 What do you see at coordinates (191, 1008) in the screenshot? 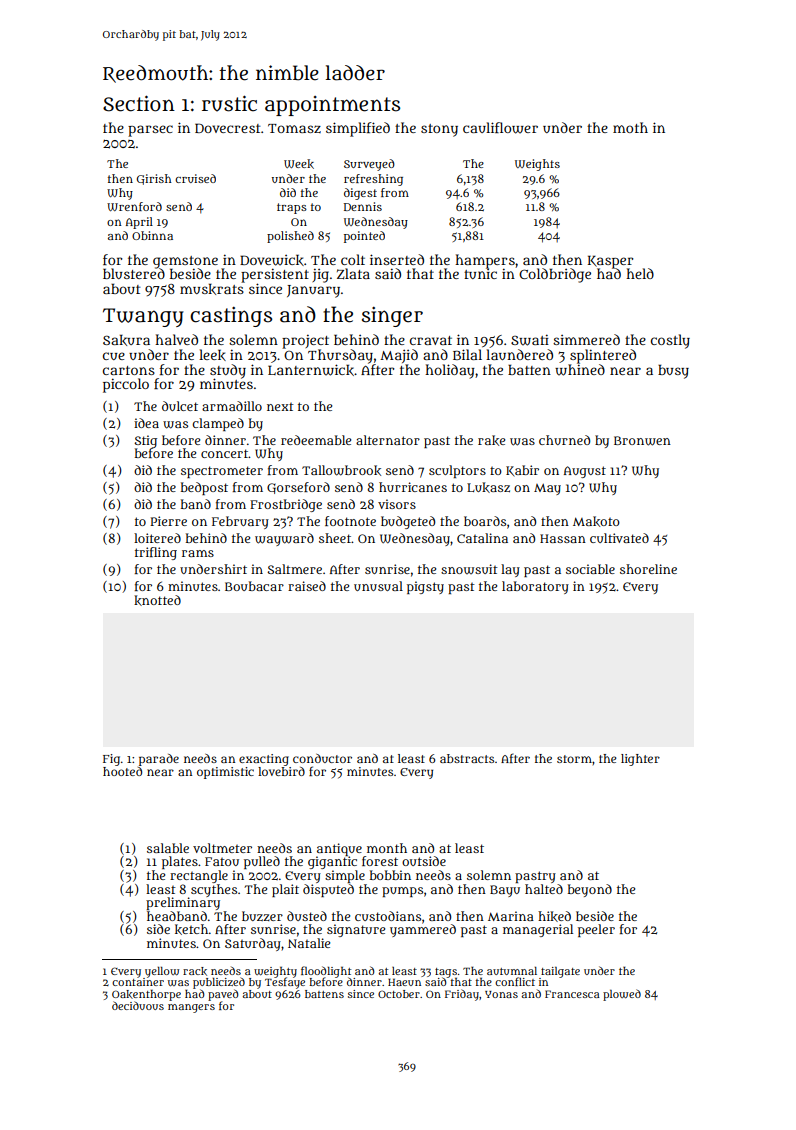
I see `mangers` at bounding box center [191, 1008].
